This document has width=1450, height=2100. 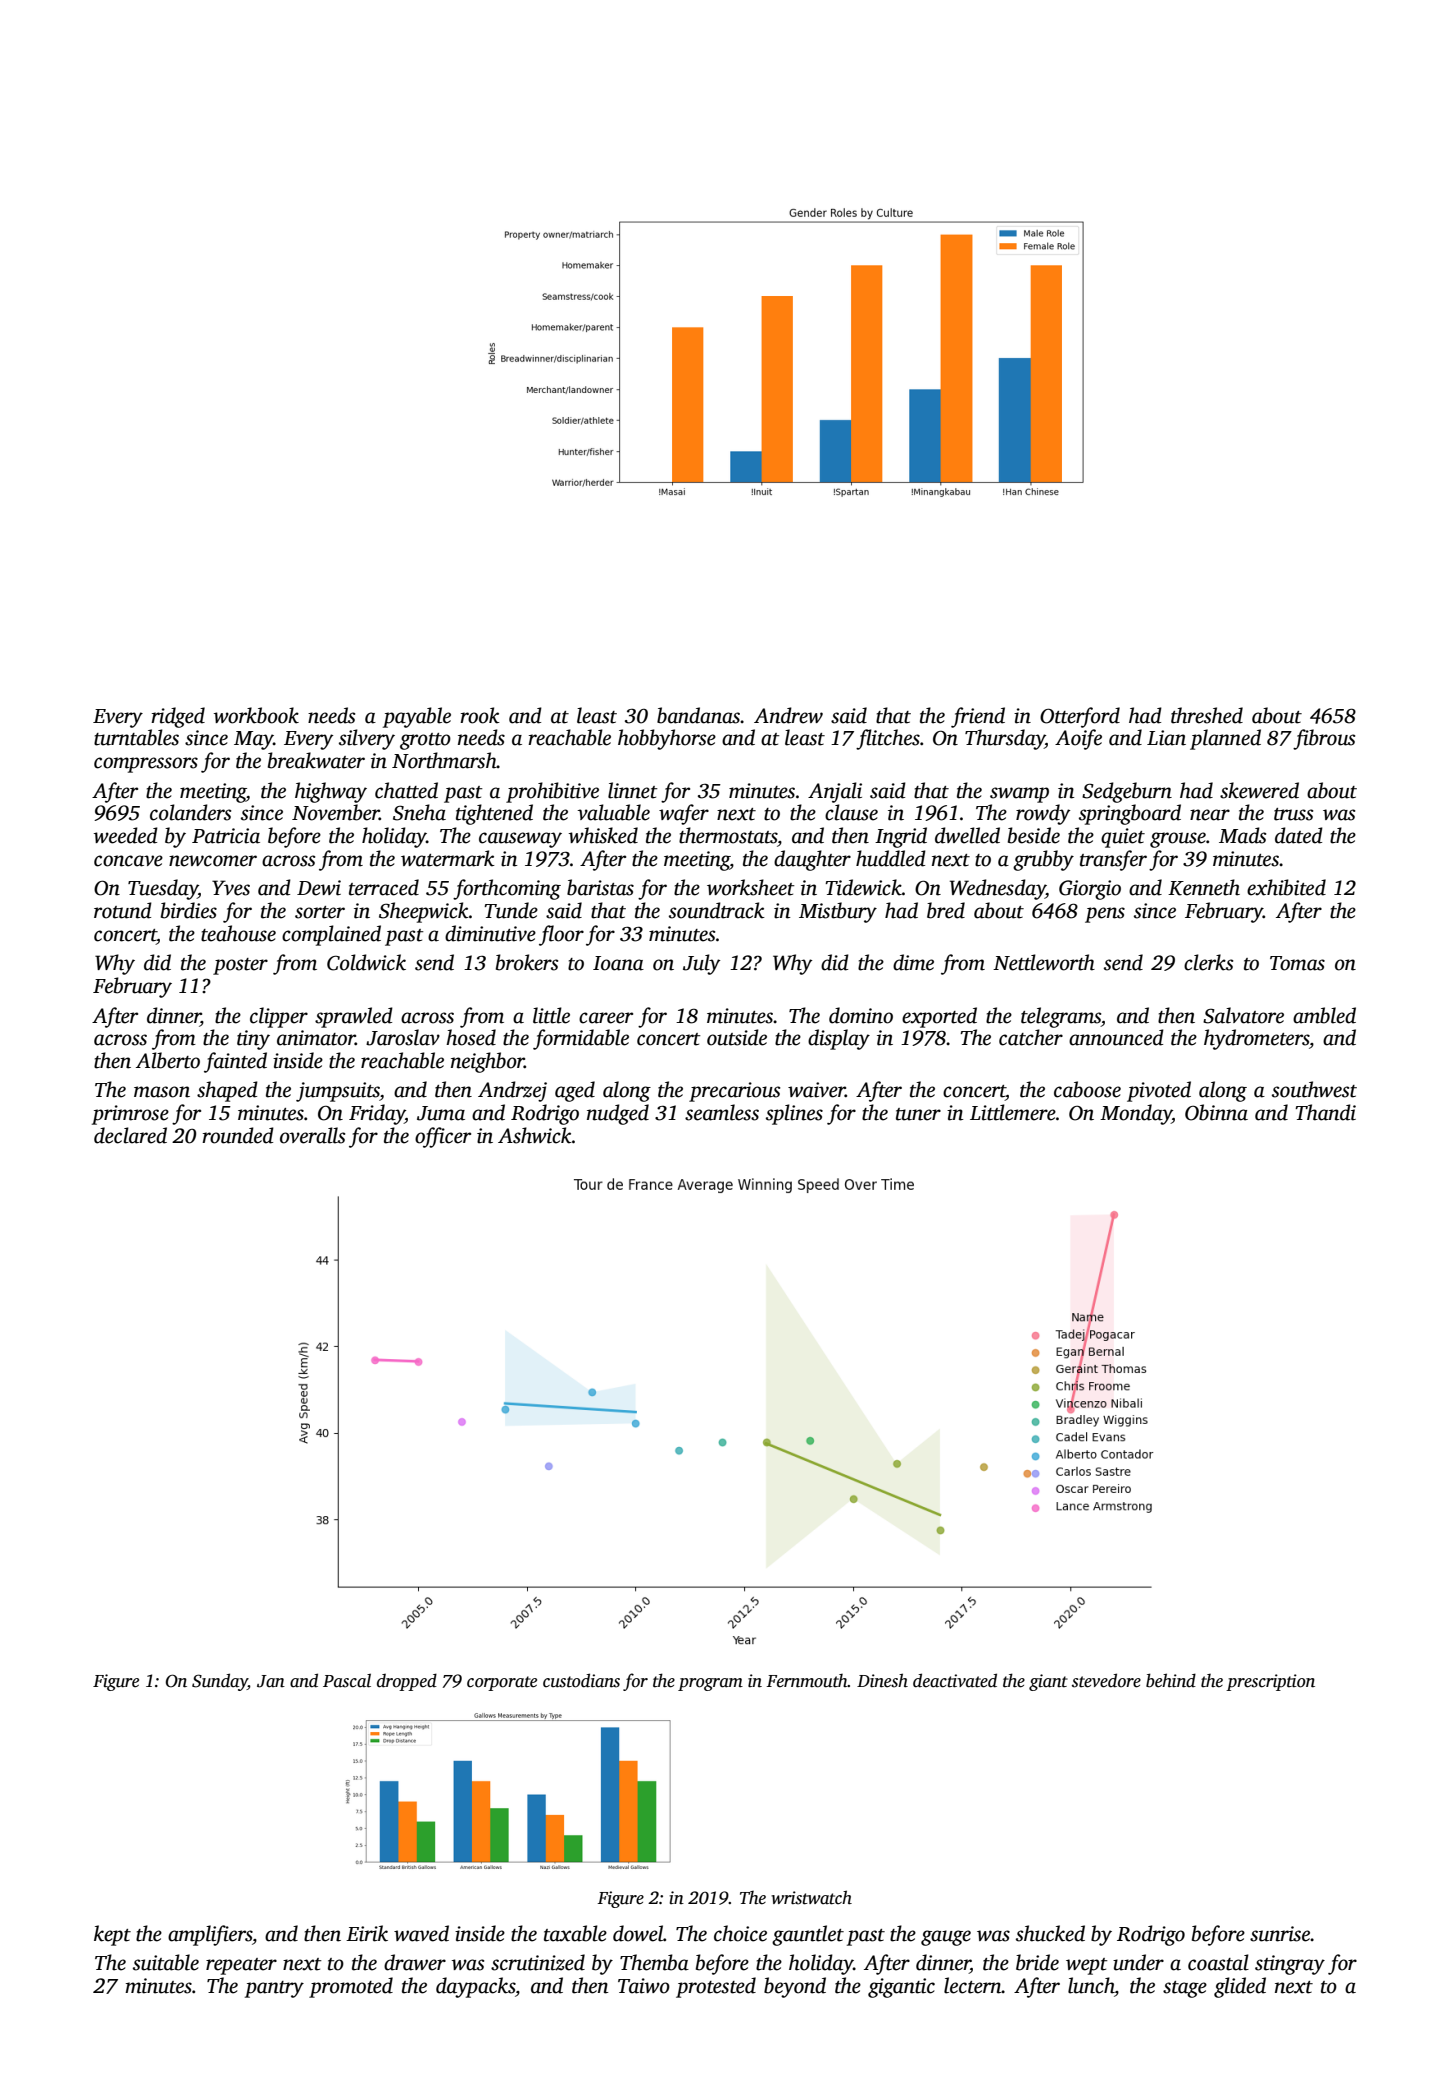 I want to click on worksheet, so click(x=751, y=887).
